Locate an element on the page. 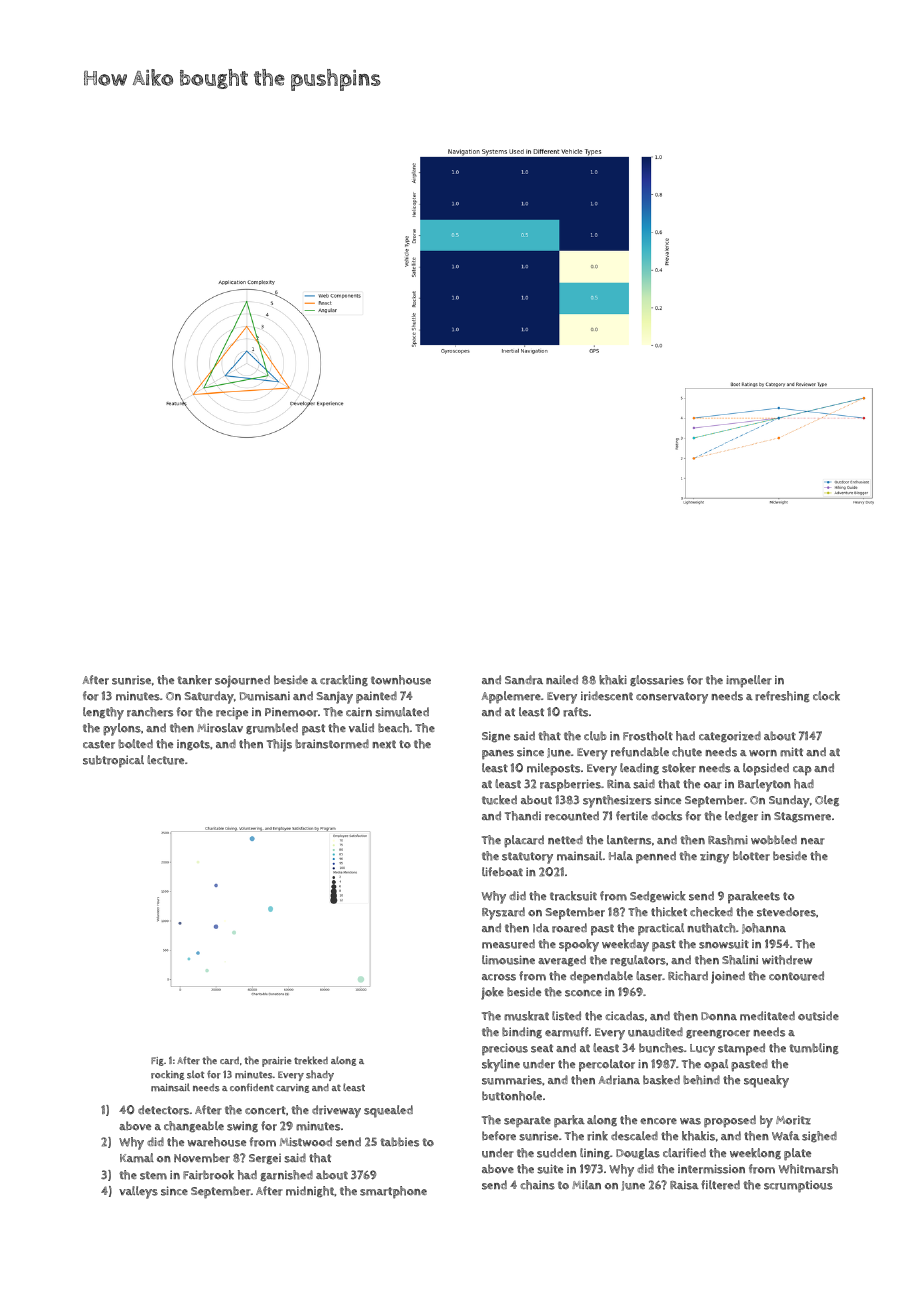 Image resolution: width=924 pixels, height=1308 pixels. smartphone is located at coordinates (393, 1192).
